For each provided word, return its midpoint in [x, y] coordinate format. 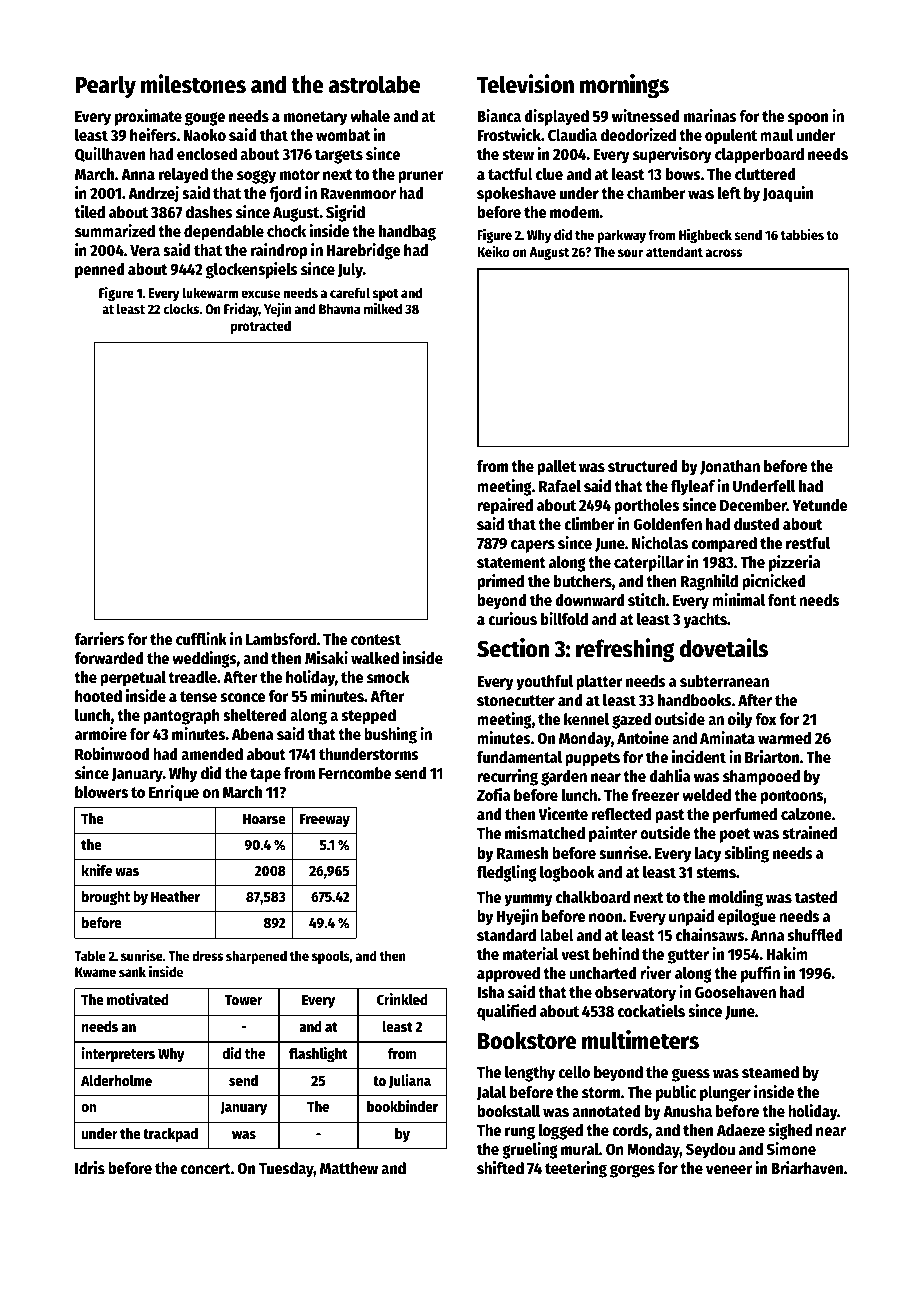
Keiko [493, 251]
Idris [90, 1167]
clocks [181, 308]
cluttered [765, 174]
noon [605, 918]
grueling [530, 1150]
